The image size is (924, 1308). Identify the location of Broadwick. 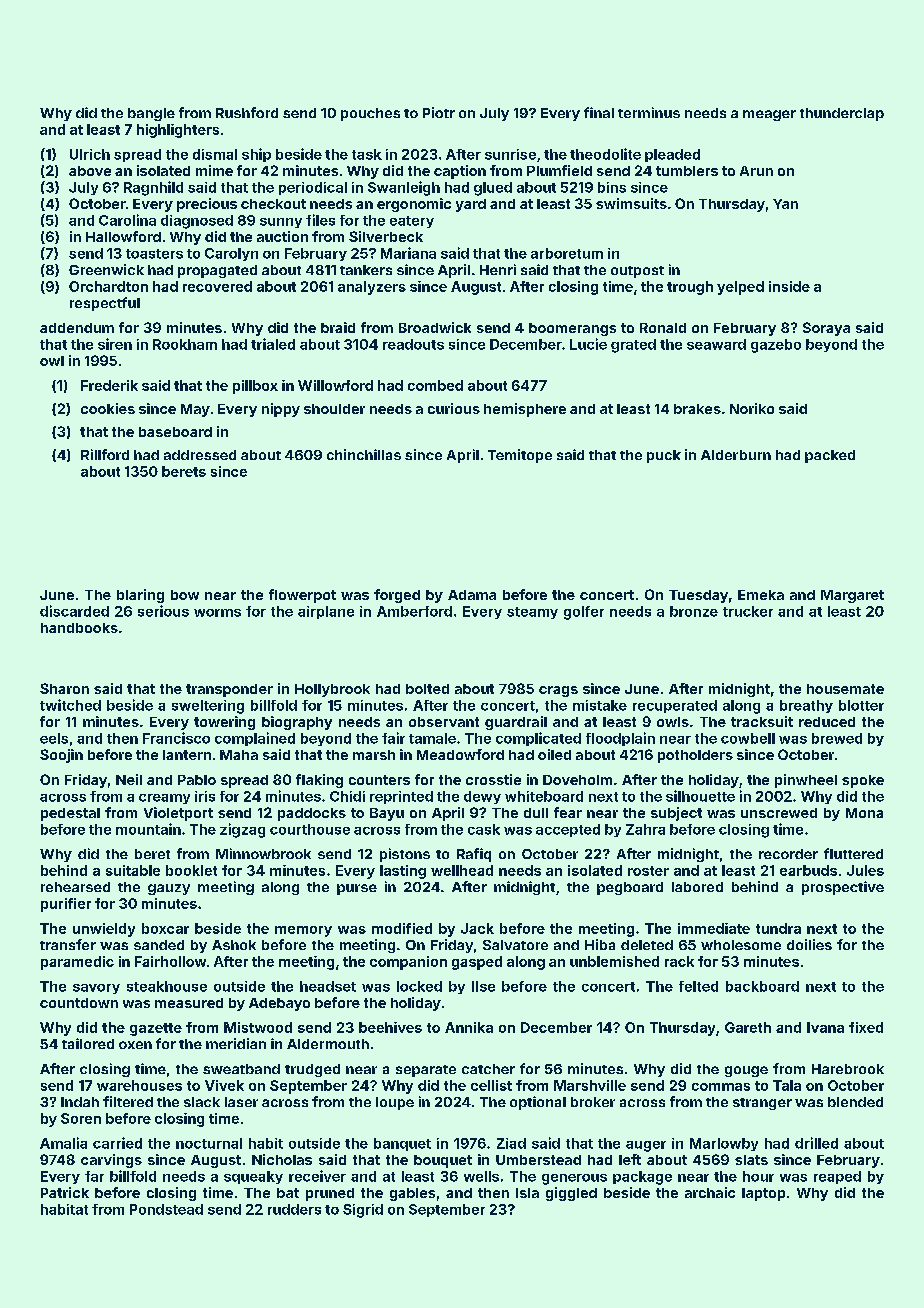
(435, 327).
